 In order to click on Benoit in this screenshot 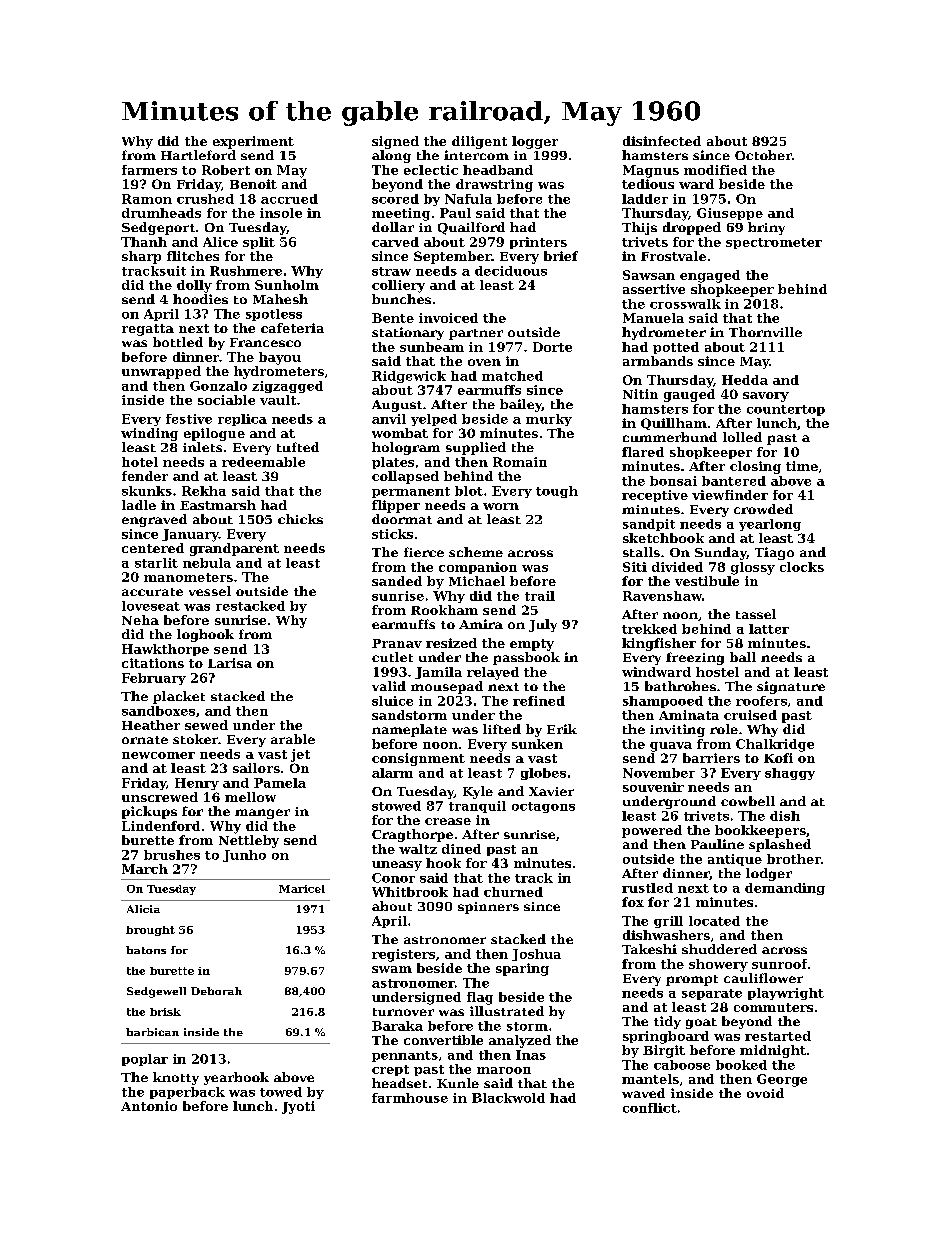, I will do `click(253, 184)`.
